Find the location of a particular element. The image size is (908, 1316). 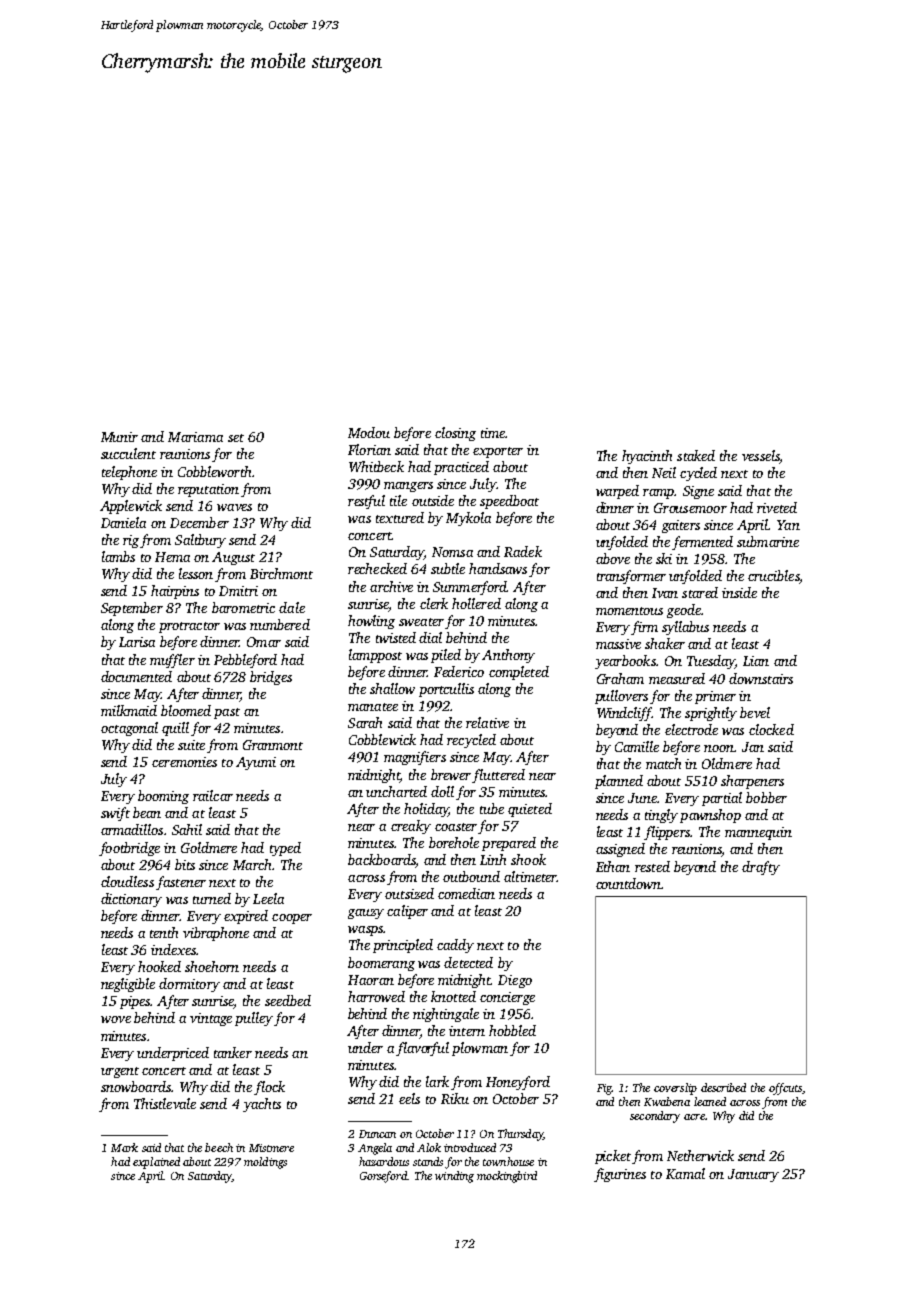

staked is located at coordinates (696, 455).
